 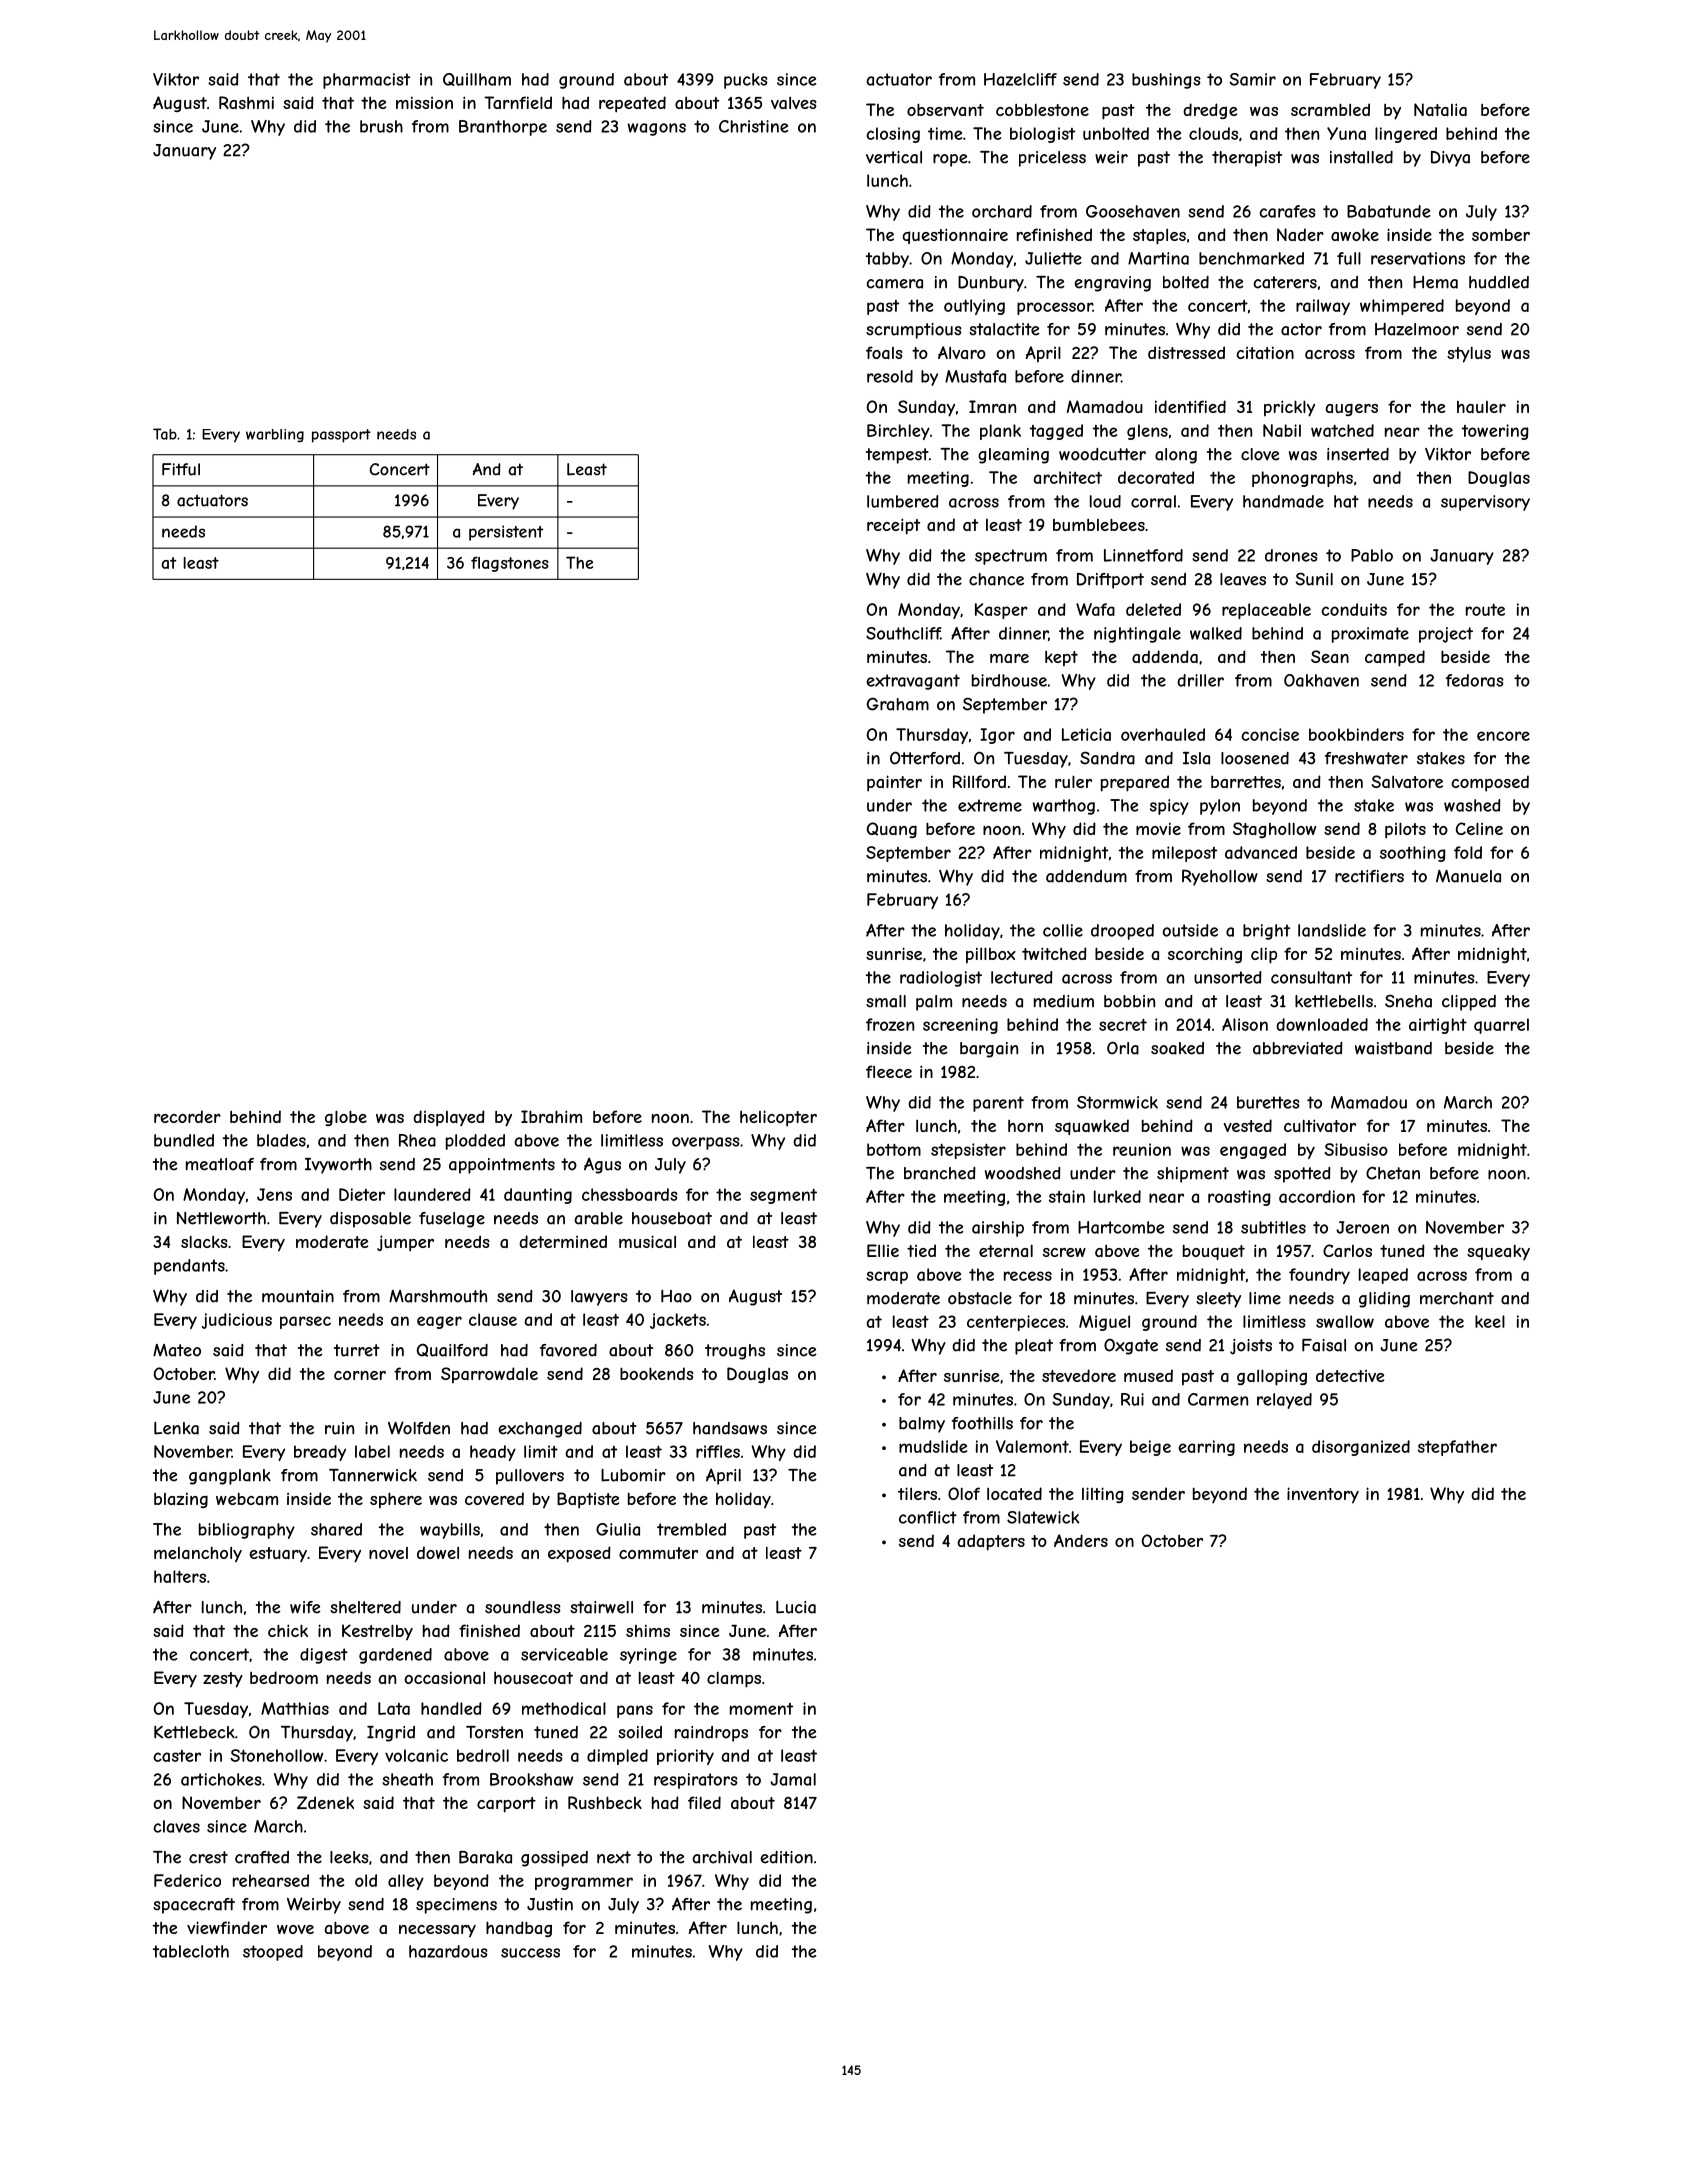 What do you see at coordinates (1501, 1026) in the screenshot?
I see `quarrel` at bounding box center [1501, 1026].
